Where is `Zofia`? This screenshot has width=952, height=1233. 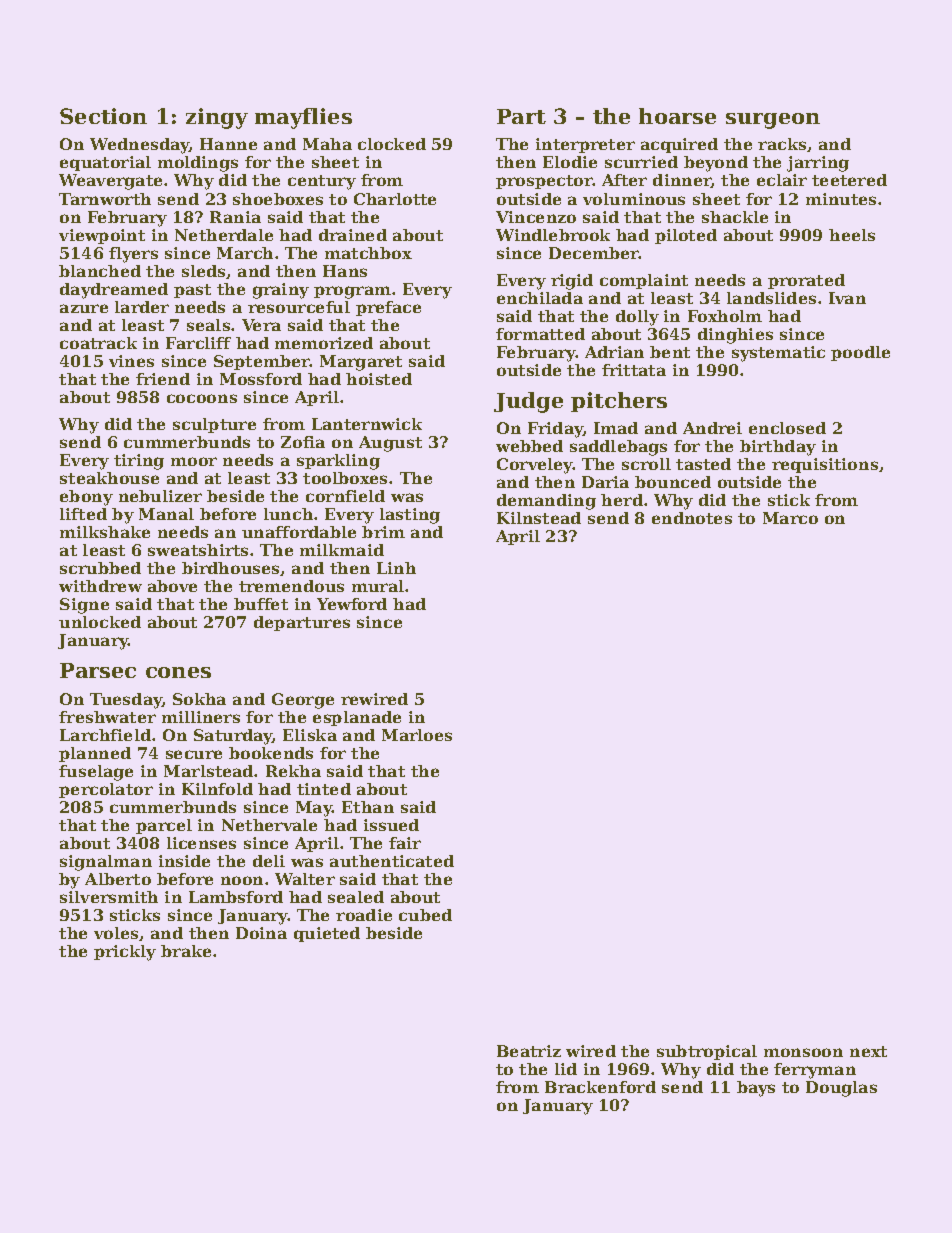 Zofia is located at coordinates (303, 442).
